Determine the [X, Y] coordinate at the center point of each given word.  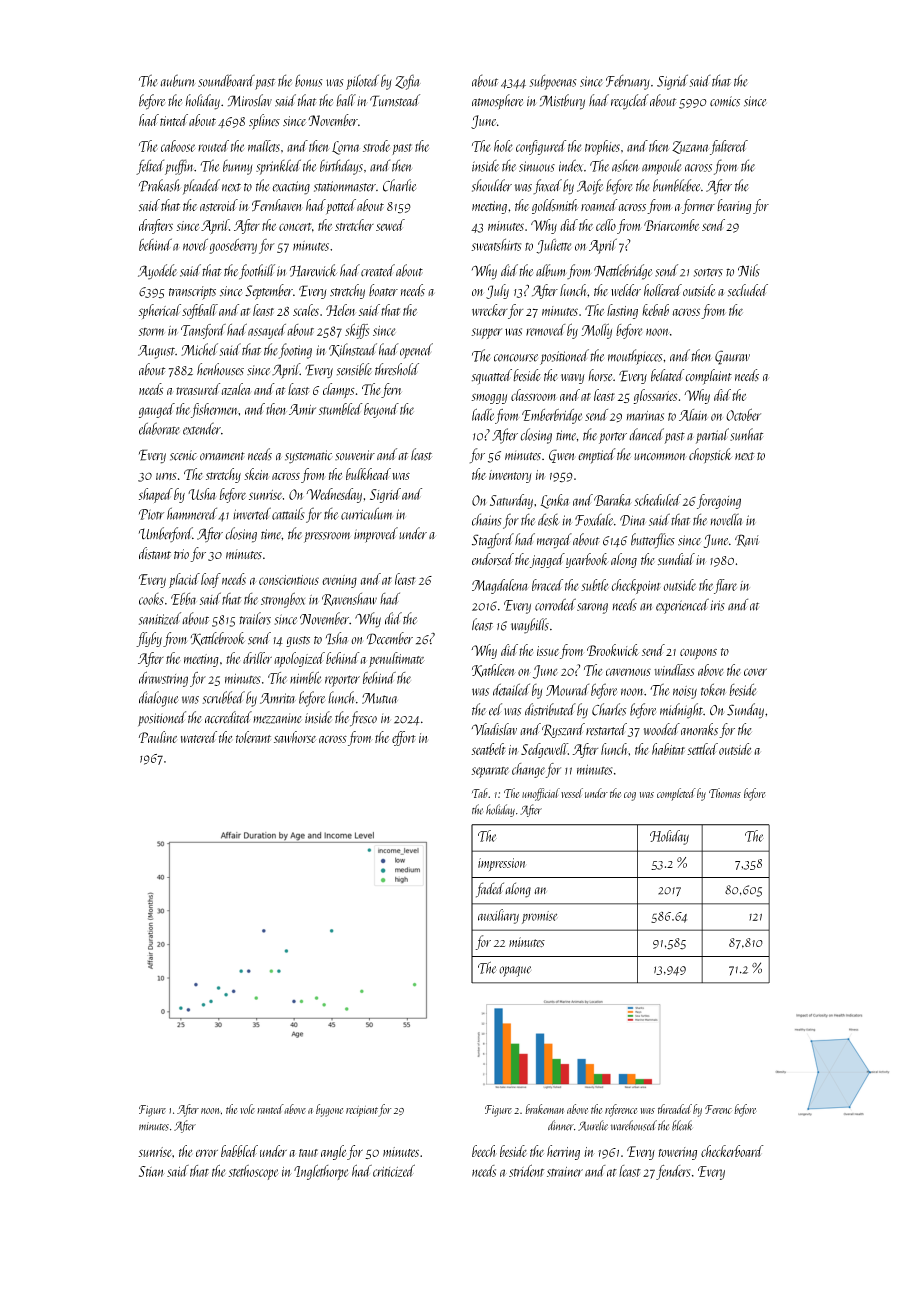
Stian [152, 1171]
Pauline [158, 737]
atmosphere [497, 102]
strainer [565, 1172]
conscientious [289, 580]
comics [725, 101]
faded [490, 890]
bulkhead [368, 474]
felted [150, 167]
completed [676, 794]
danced [646, 434]
